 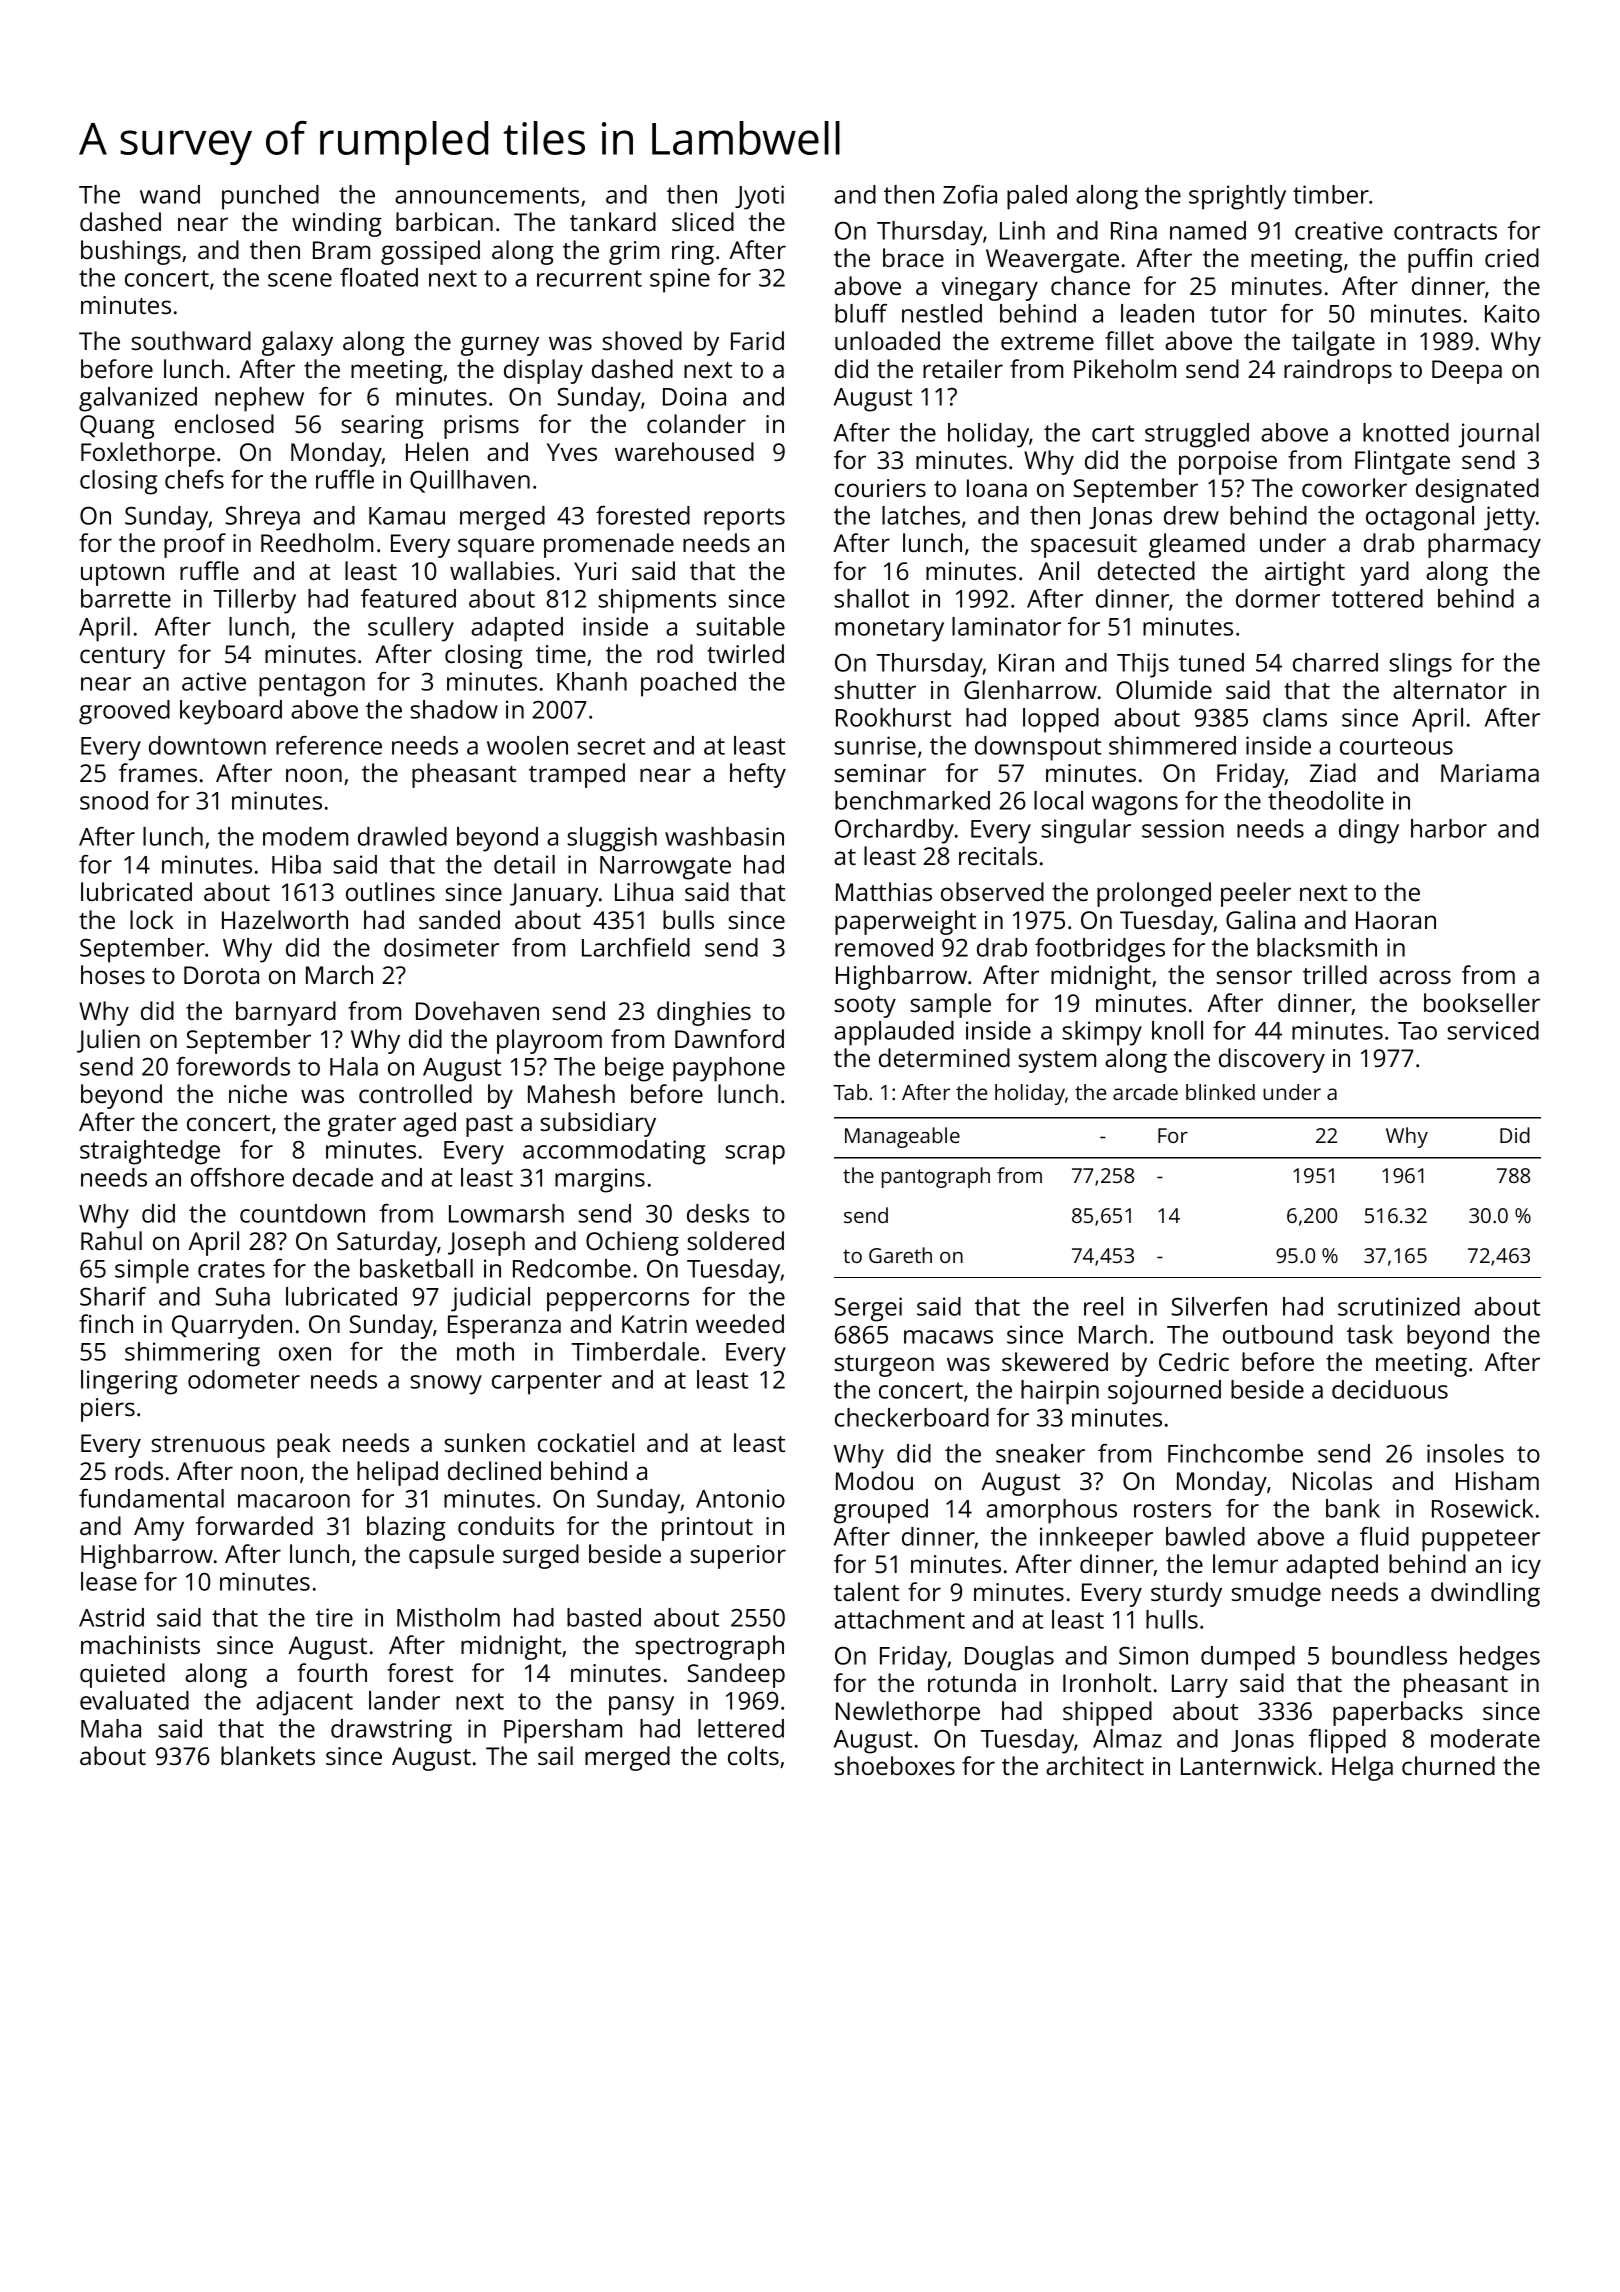 I want to click on hedges, so click(x=1500, y=1658).
